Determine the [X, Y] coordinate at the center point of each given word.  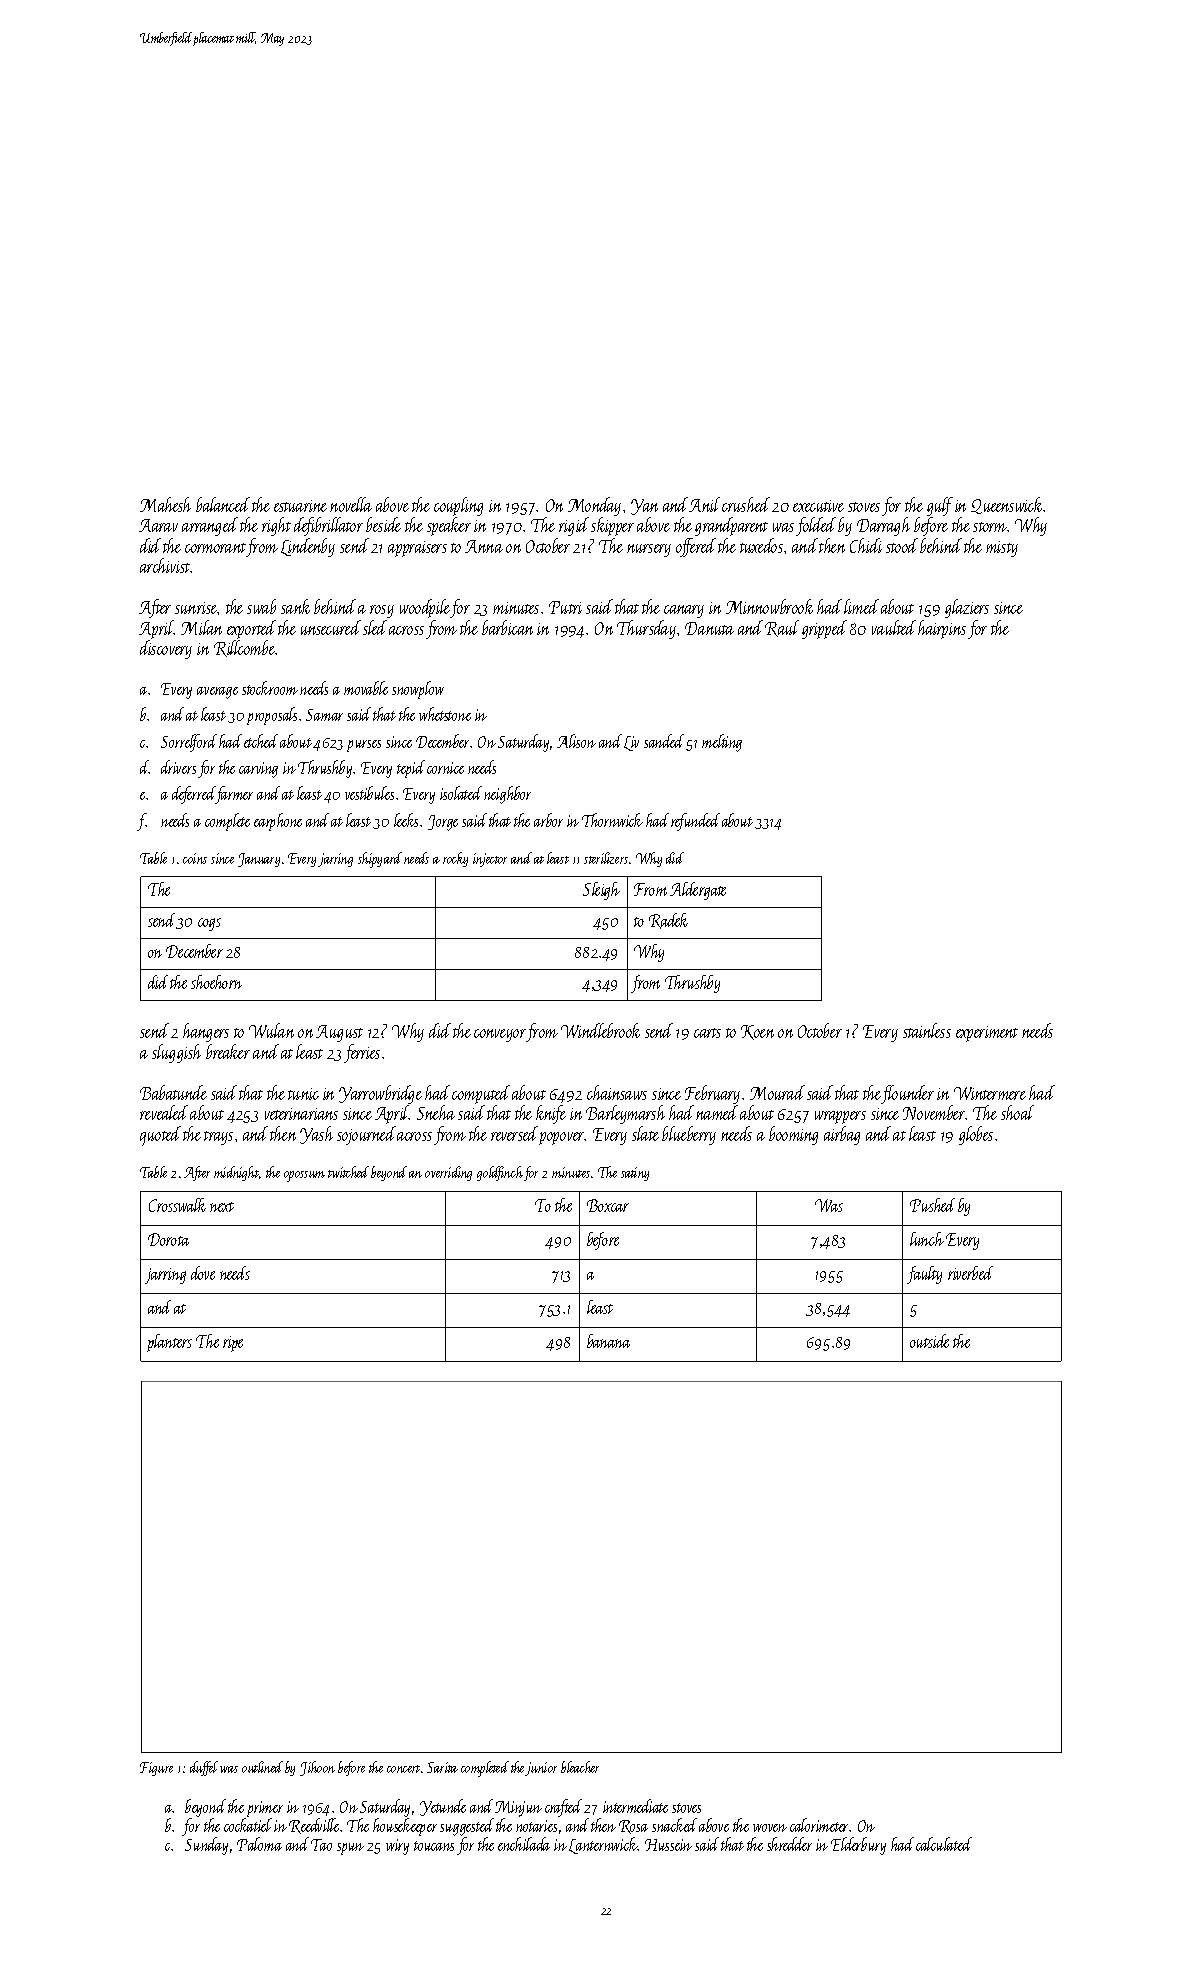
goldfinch [500, 1173]
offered [696, 547]
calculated [944, 1844]
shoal [1017, 1112]
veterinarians [301, 1114]
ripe [233, 1344]
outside [929, 1341]
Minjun [518, 1809]
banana [608, 1341]
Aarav [158, 525]
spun [350, 1849]
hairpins [942, 629]
